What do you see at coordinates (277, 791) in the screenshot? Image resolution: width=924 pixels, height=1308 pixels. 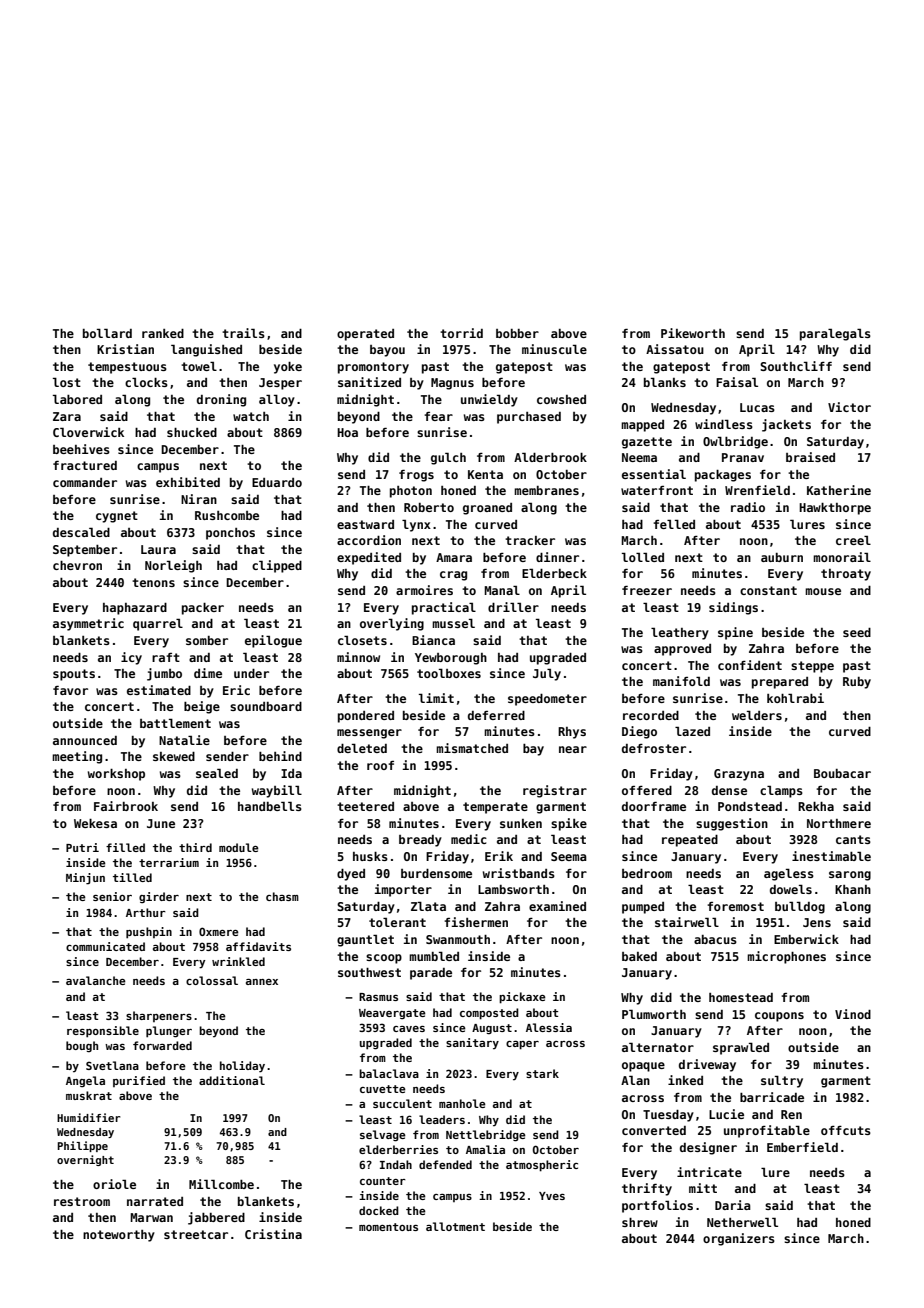 I see `waybill` at bounding box center [277, 791].
